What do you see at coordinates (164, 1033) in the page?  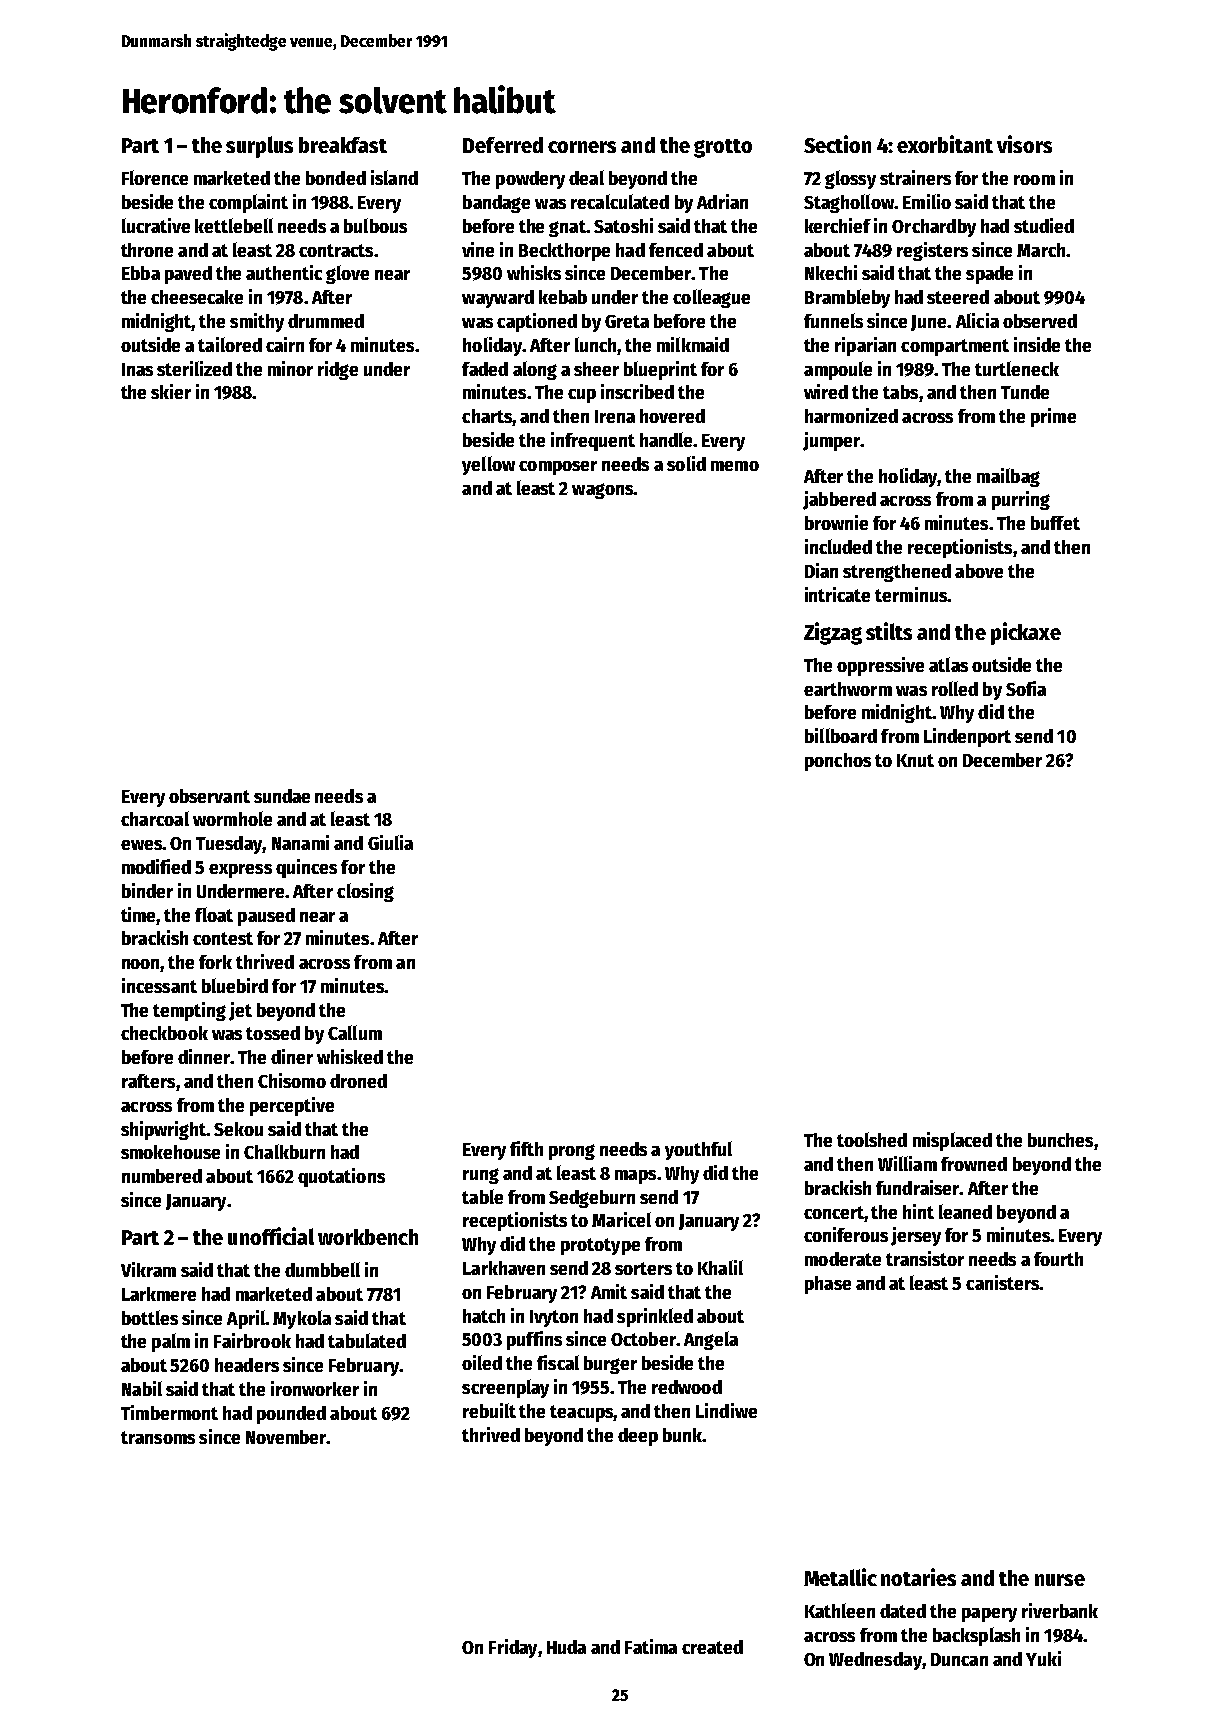 I see `checkbook` at bounding box center [164, 1033].
